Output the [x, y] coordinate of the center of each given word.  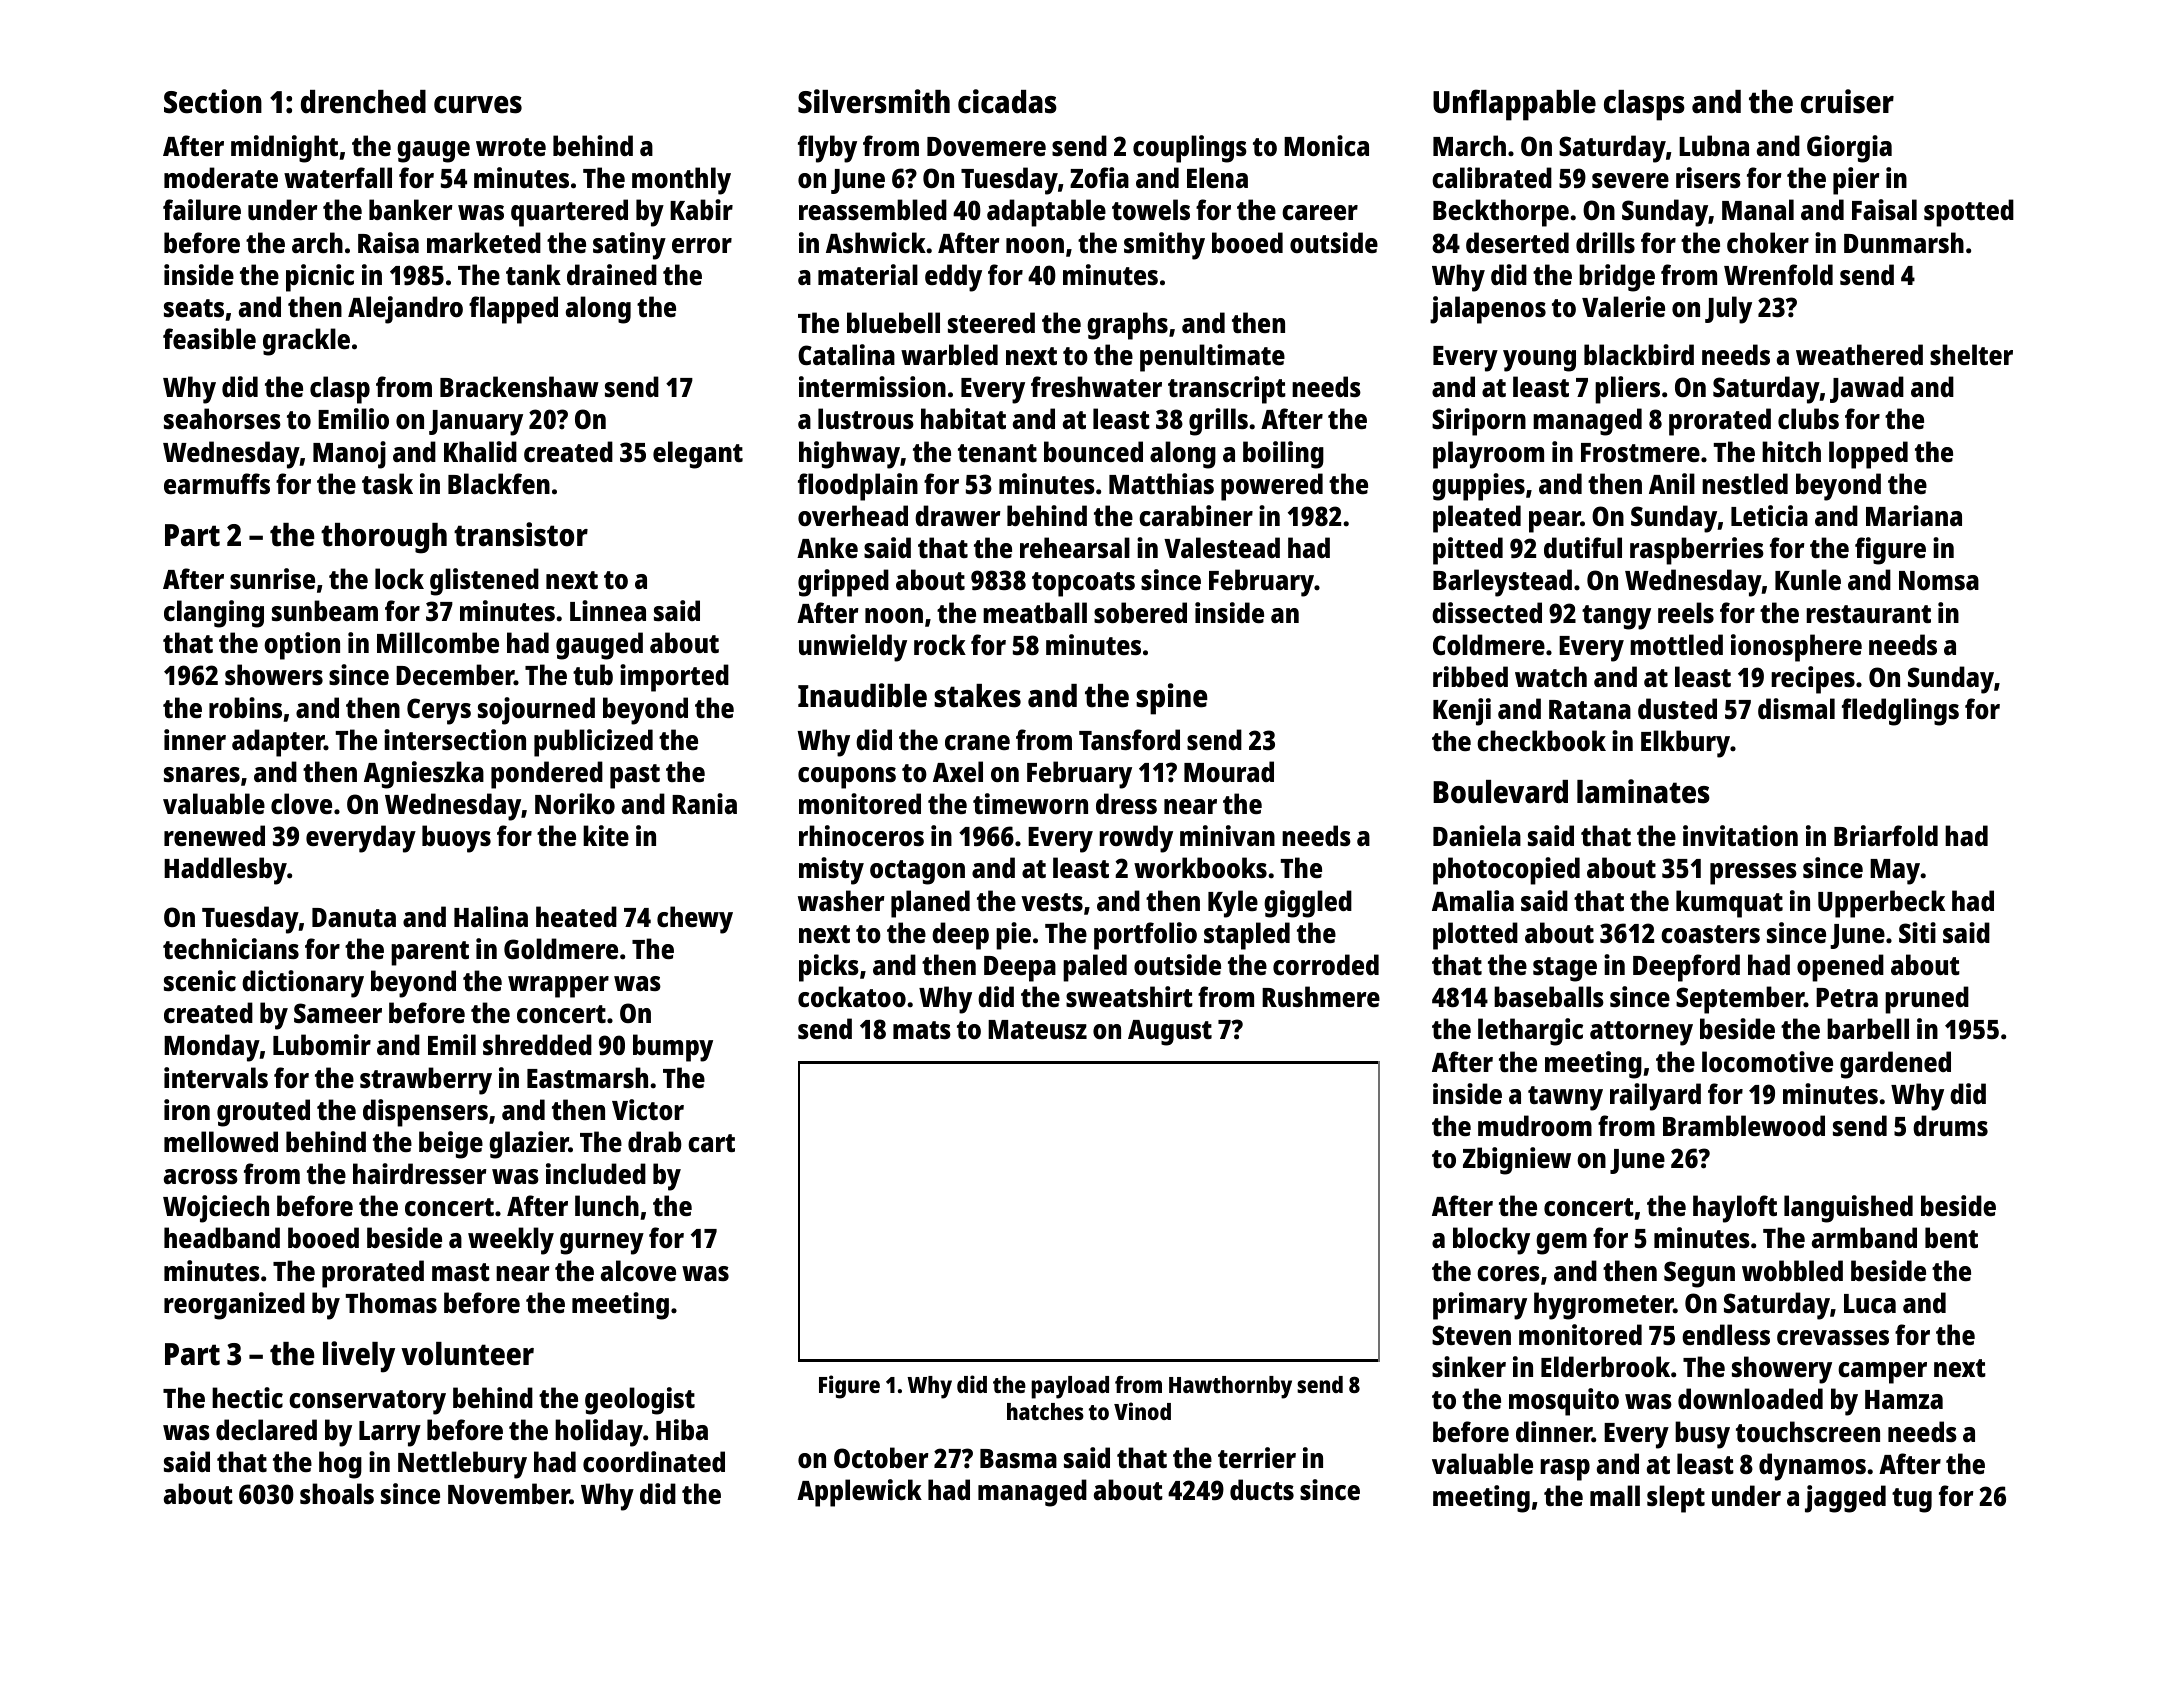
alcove [638, 1270]
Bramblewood [1744, 1126]
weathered [1859, 354]
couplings [1190, 149]
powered [1272, 487]
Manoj [349, 455]
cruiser [1847, 101]
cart [711, 1143]
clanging [214, 614]
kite [606, 835]
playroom [1488, 455]
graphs [1127, 326]
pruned [1927, 1000]
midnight [284, 149]
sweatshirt [1129, 996]
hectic [247, 1397]
